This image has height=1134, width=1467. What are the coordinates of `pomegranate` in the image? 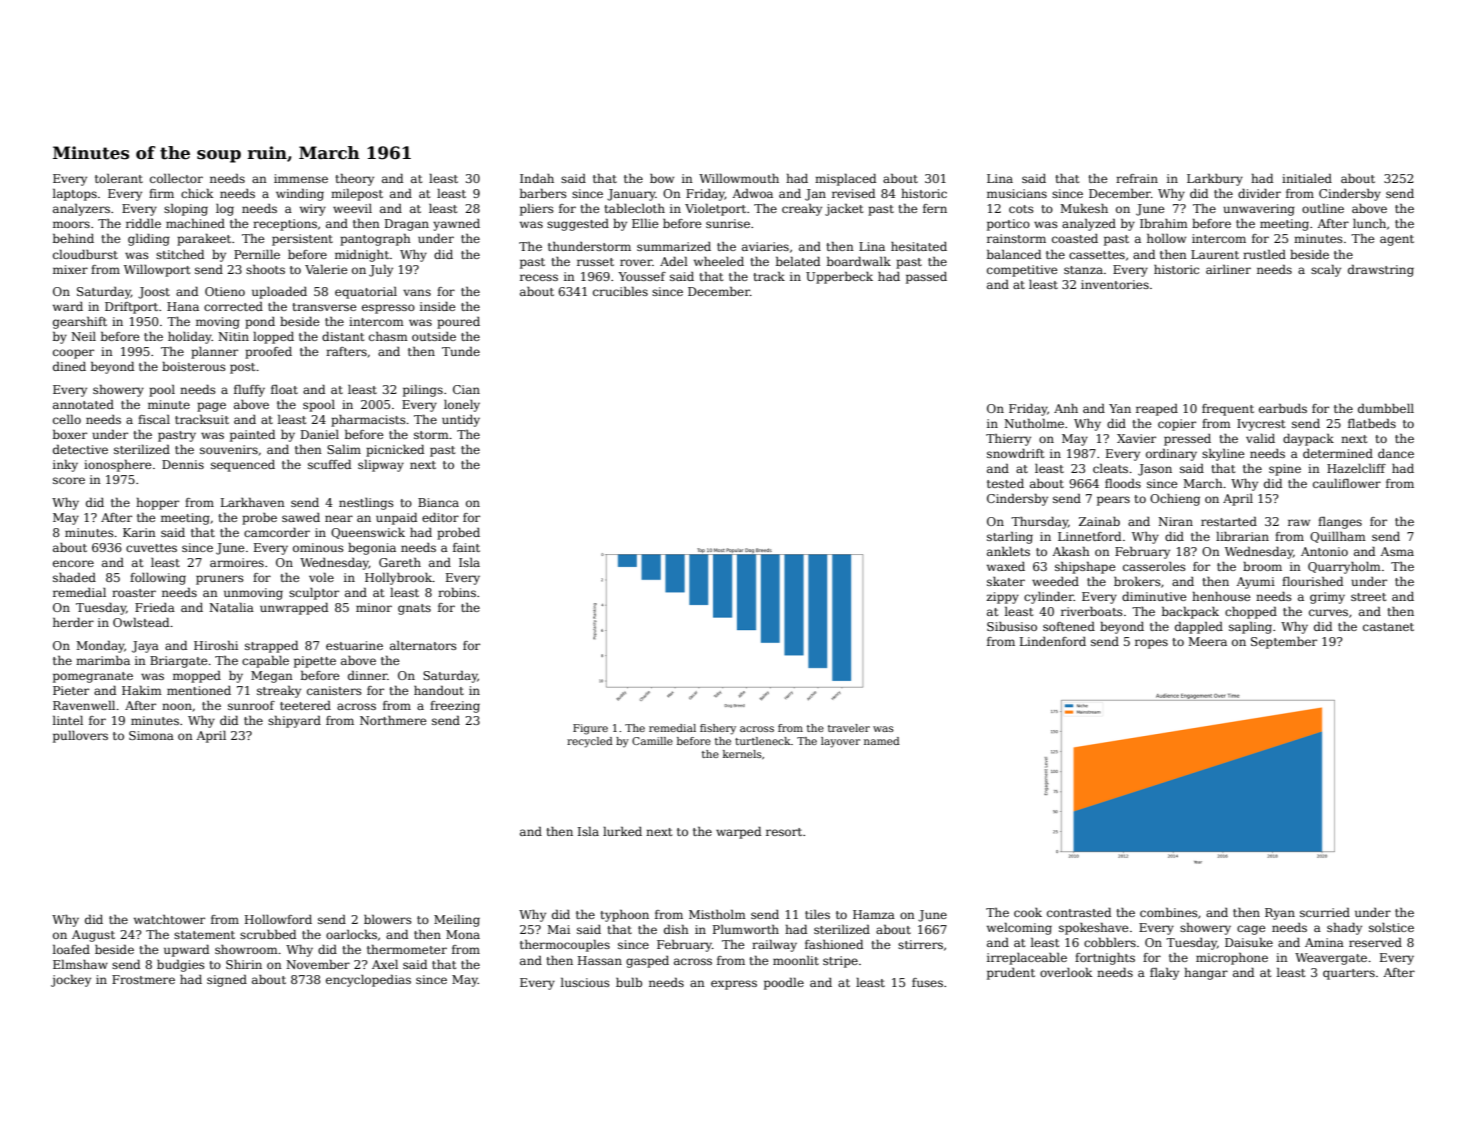 It's located at (93, 677).
